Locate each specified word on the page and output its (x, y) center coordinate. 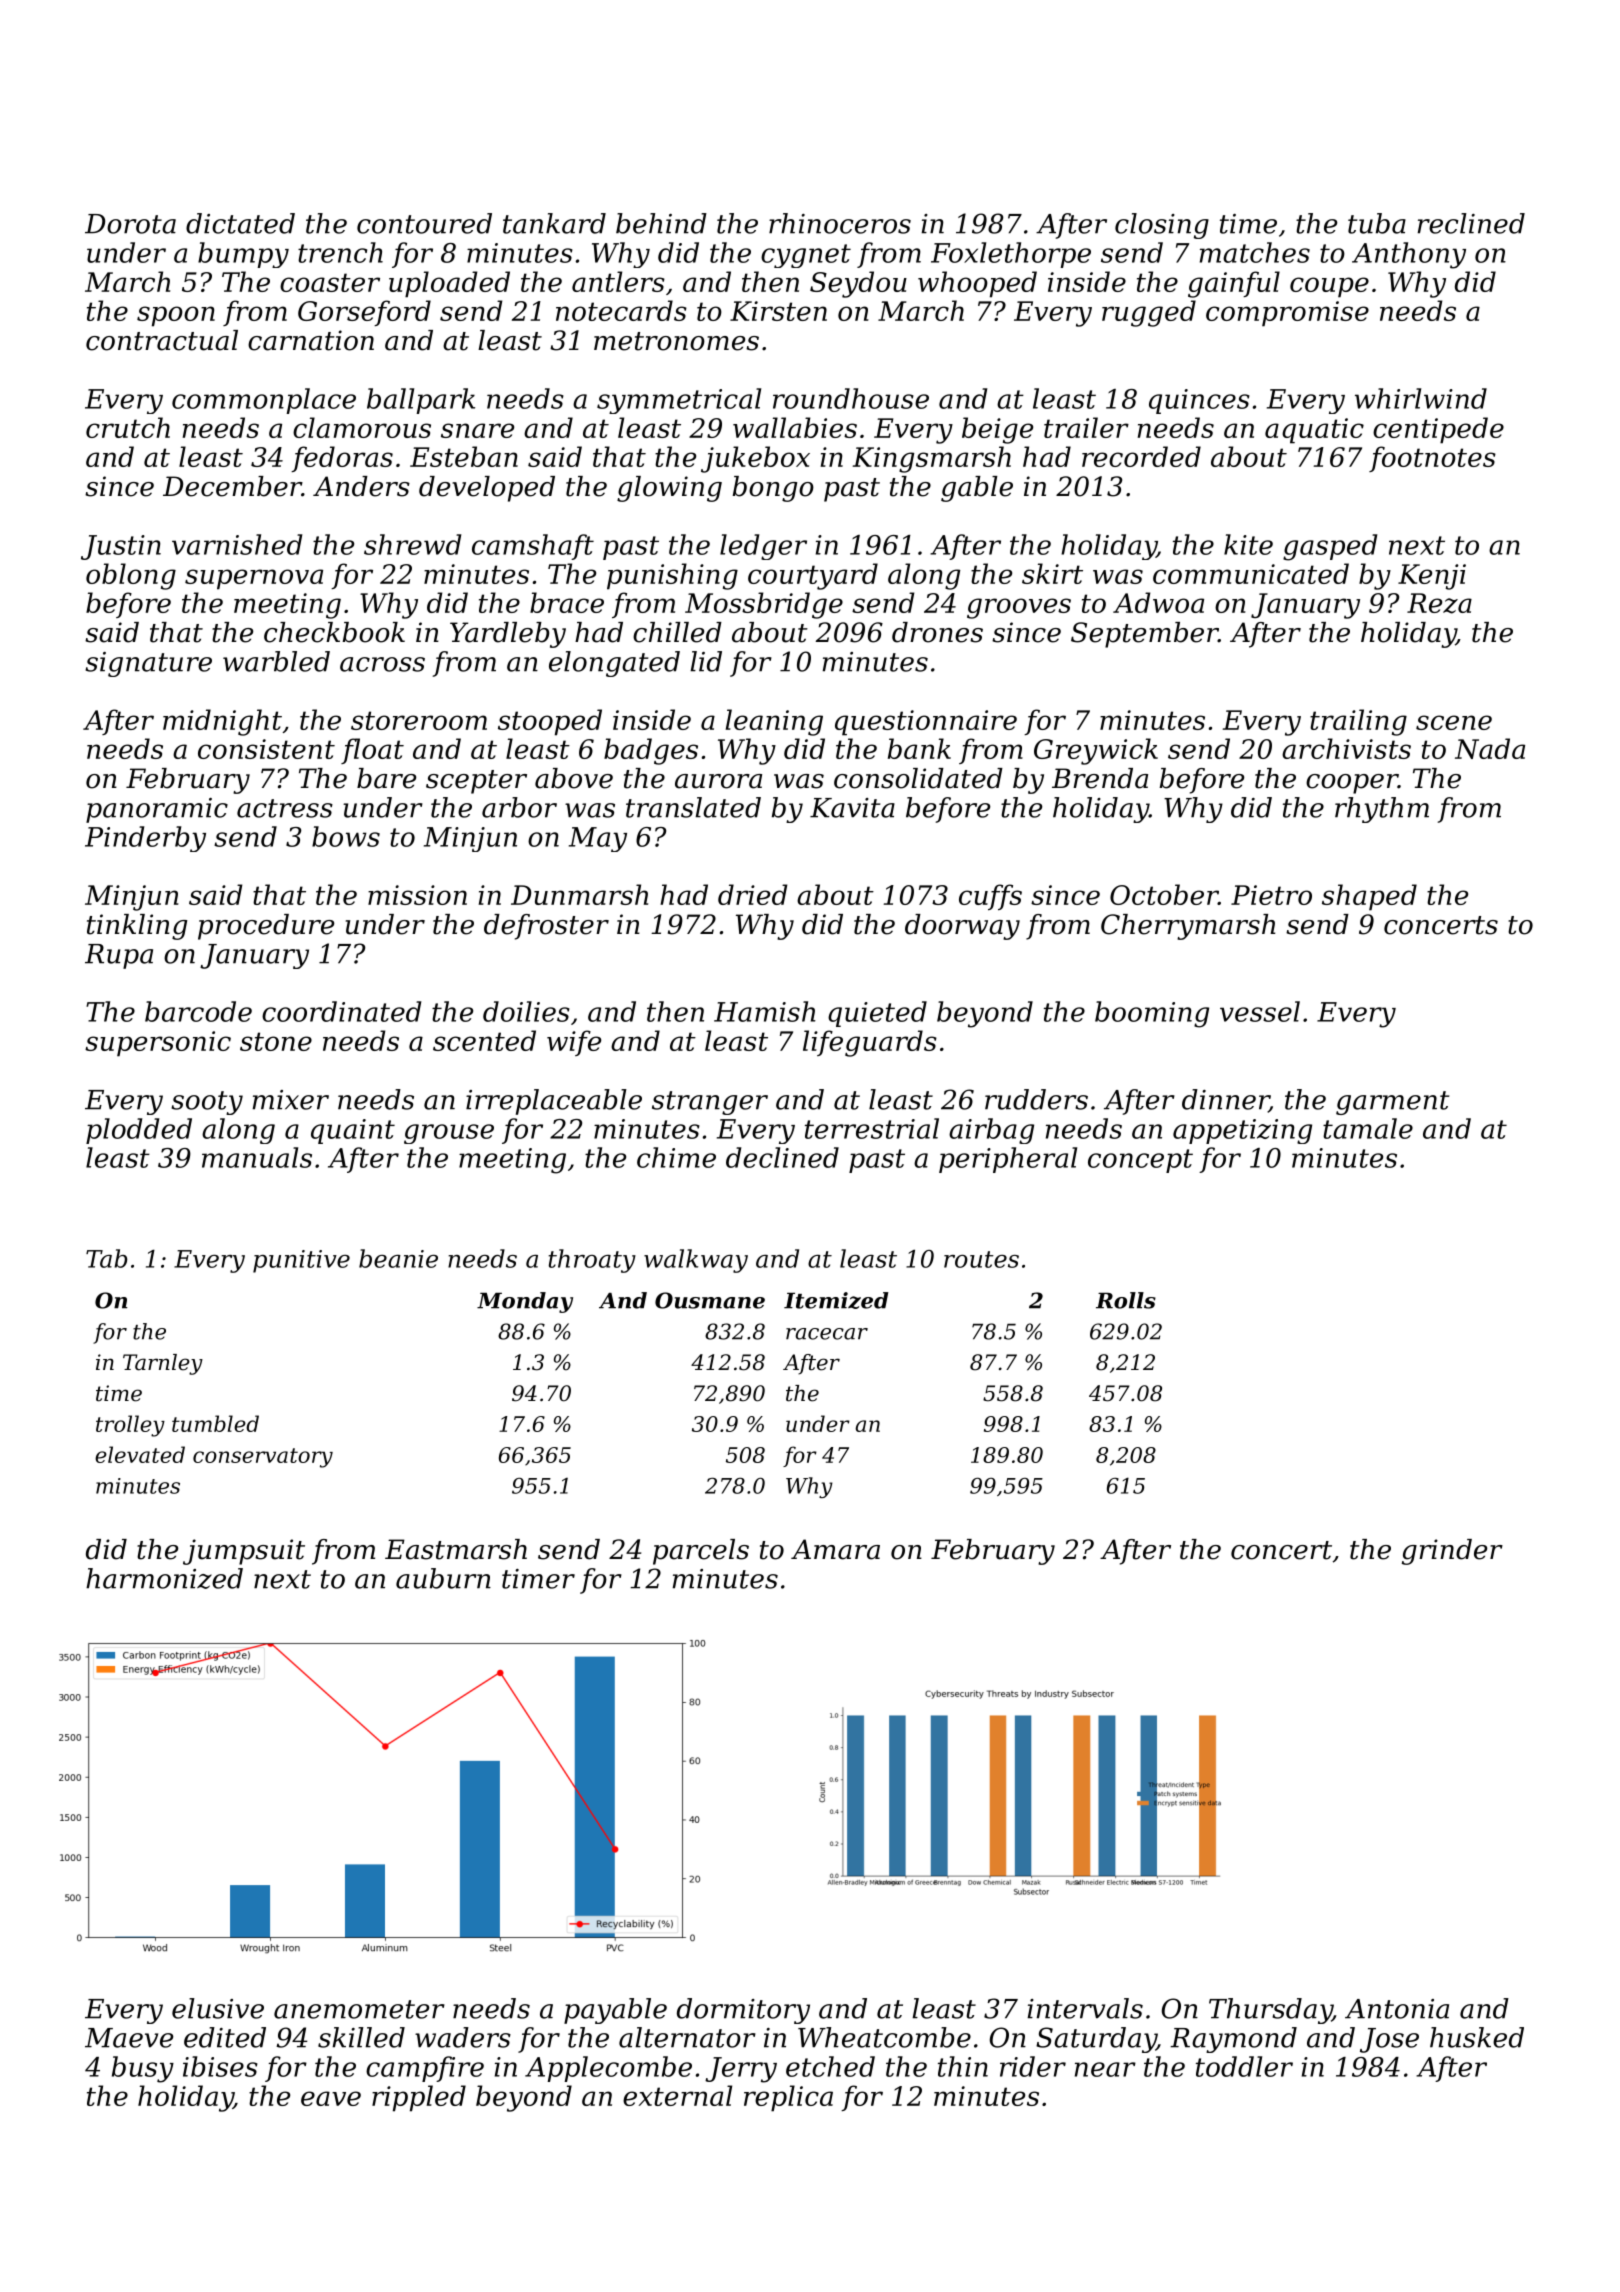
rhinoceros (840, 223)
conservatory (263, 1458)
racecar (827, 1334)
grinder (1452, 1552)
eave (331, 2098)
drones (937, 632)
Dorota (130, 224)
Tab (106, 1258)
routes (981, 1259)
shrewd (412, 544)
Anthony (1409, 255)
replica (788, 2098)
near (1105, 2069)
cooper (1352, 784)
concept (1140, 1161)
